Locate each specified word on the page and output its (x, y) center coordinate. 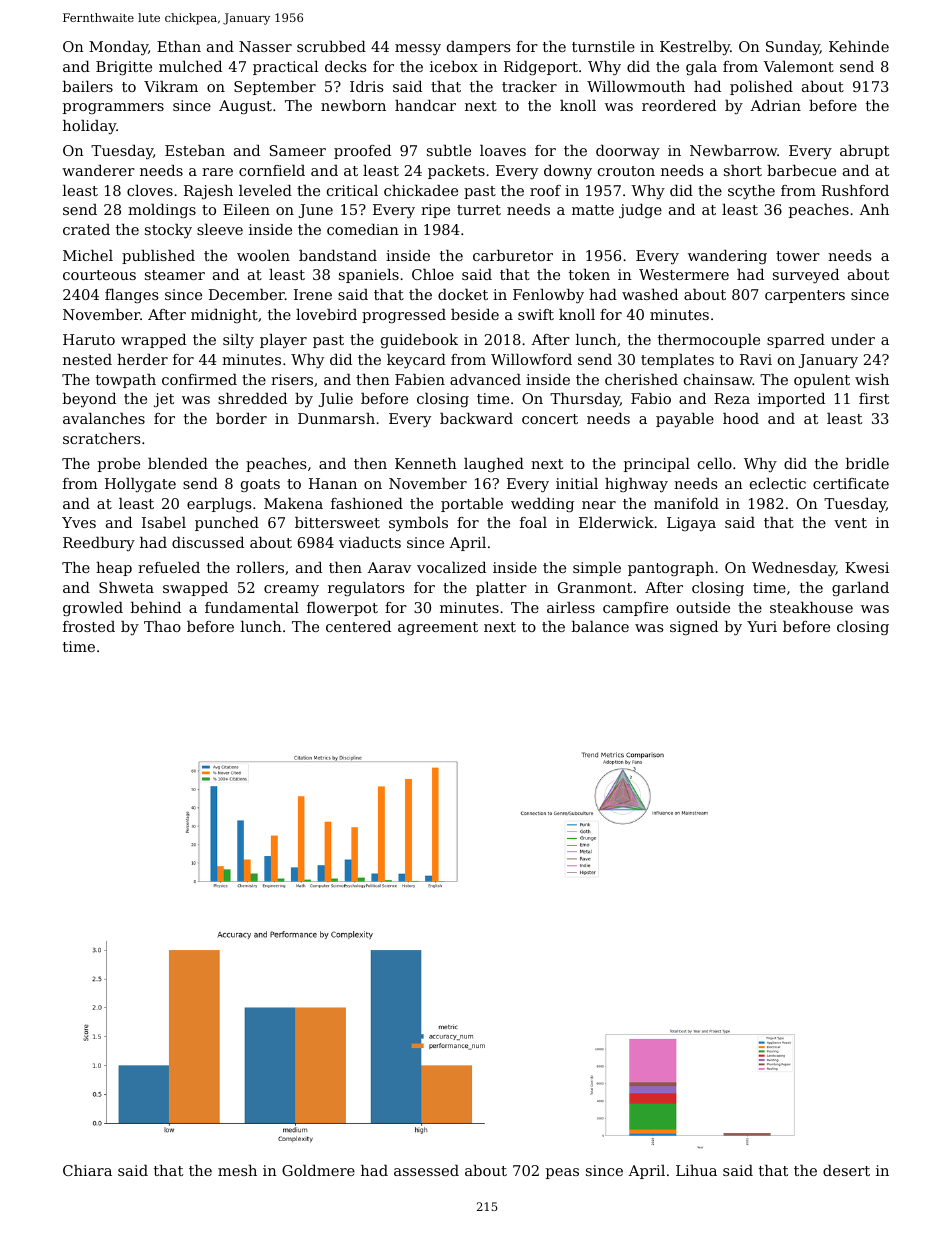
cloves (150, 190)
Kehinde (859, 46)
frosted (89, 626)
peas (562, 1173)
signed (694, 628)
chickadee (421, 190)
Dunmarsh (336, 418)
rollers (260, 567)
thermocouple (709, 341)
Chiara (87, 1170)
